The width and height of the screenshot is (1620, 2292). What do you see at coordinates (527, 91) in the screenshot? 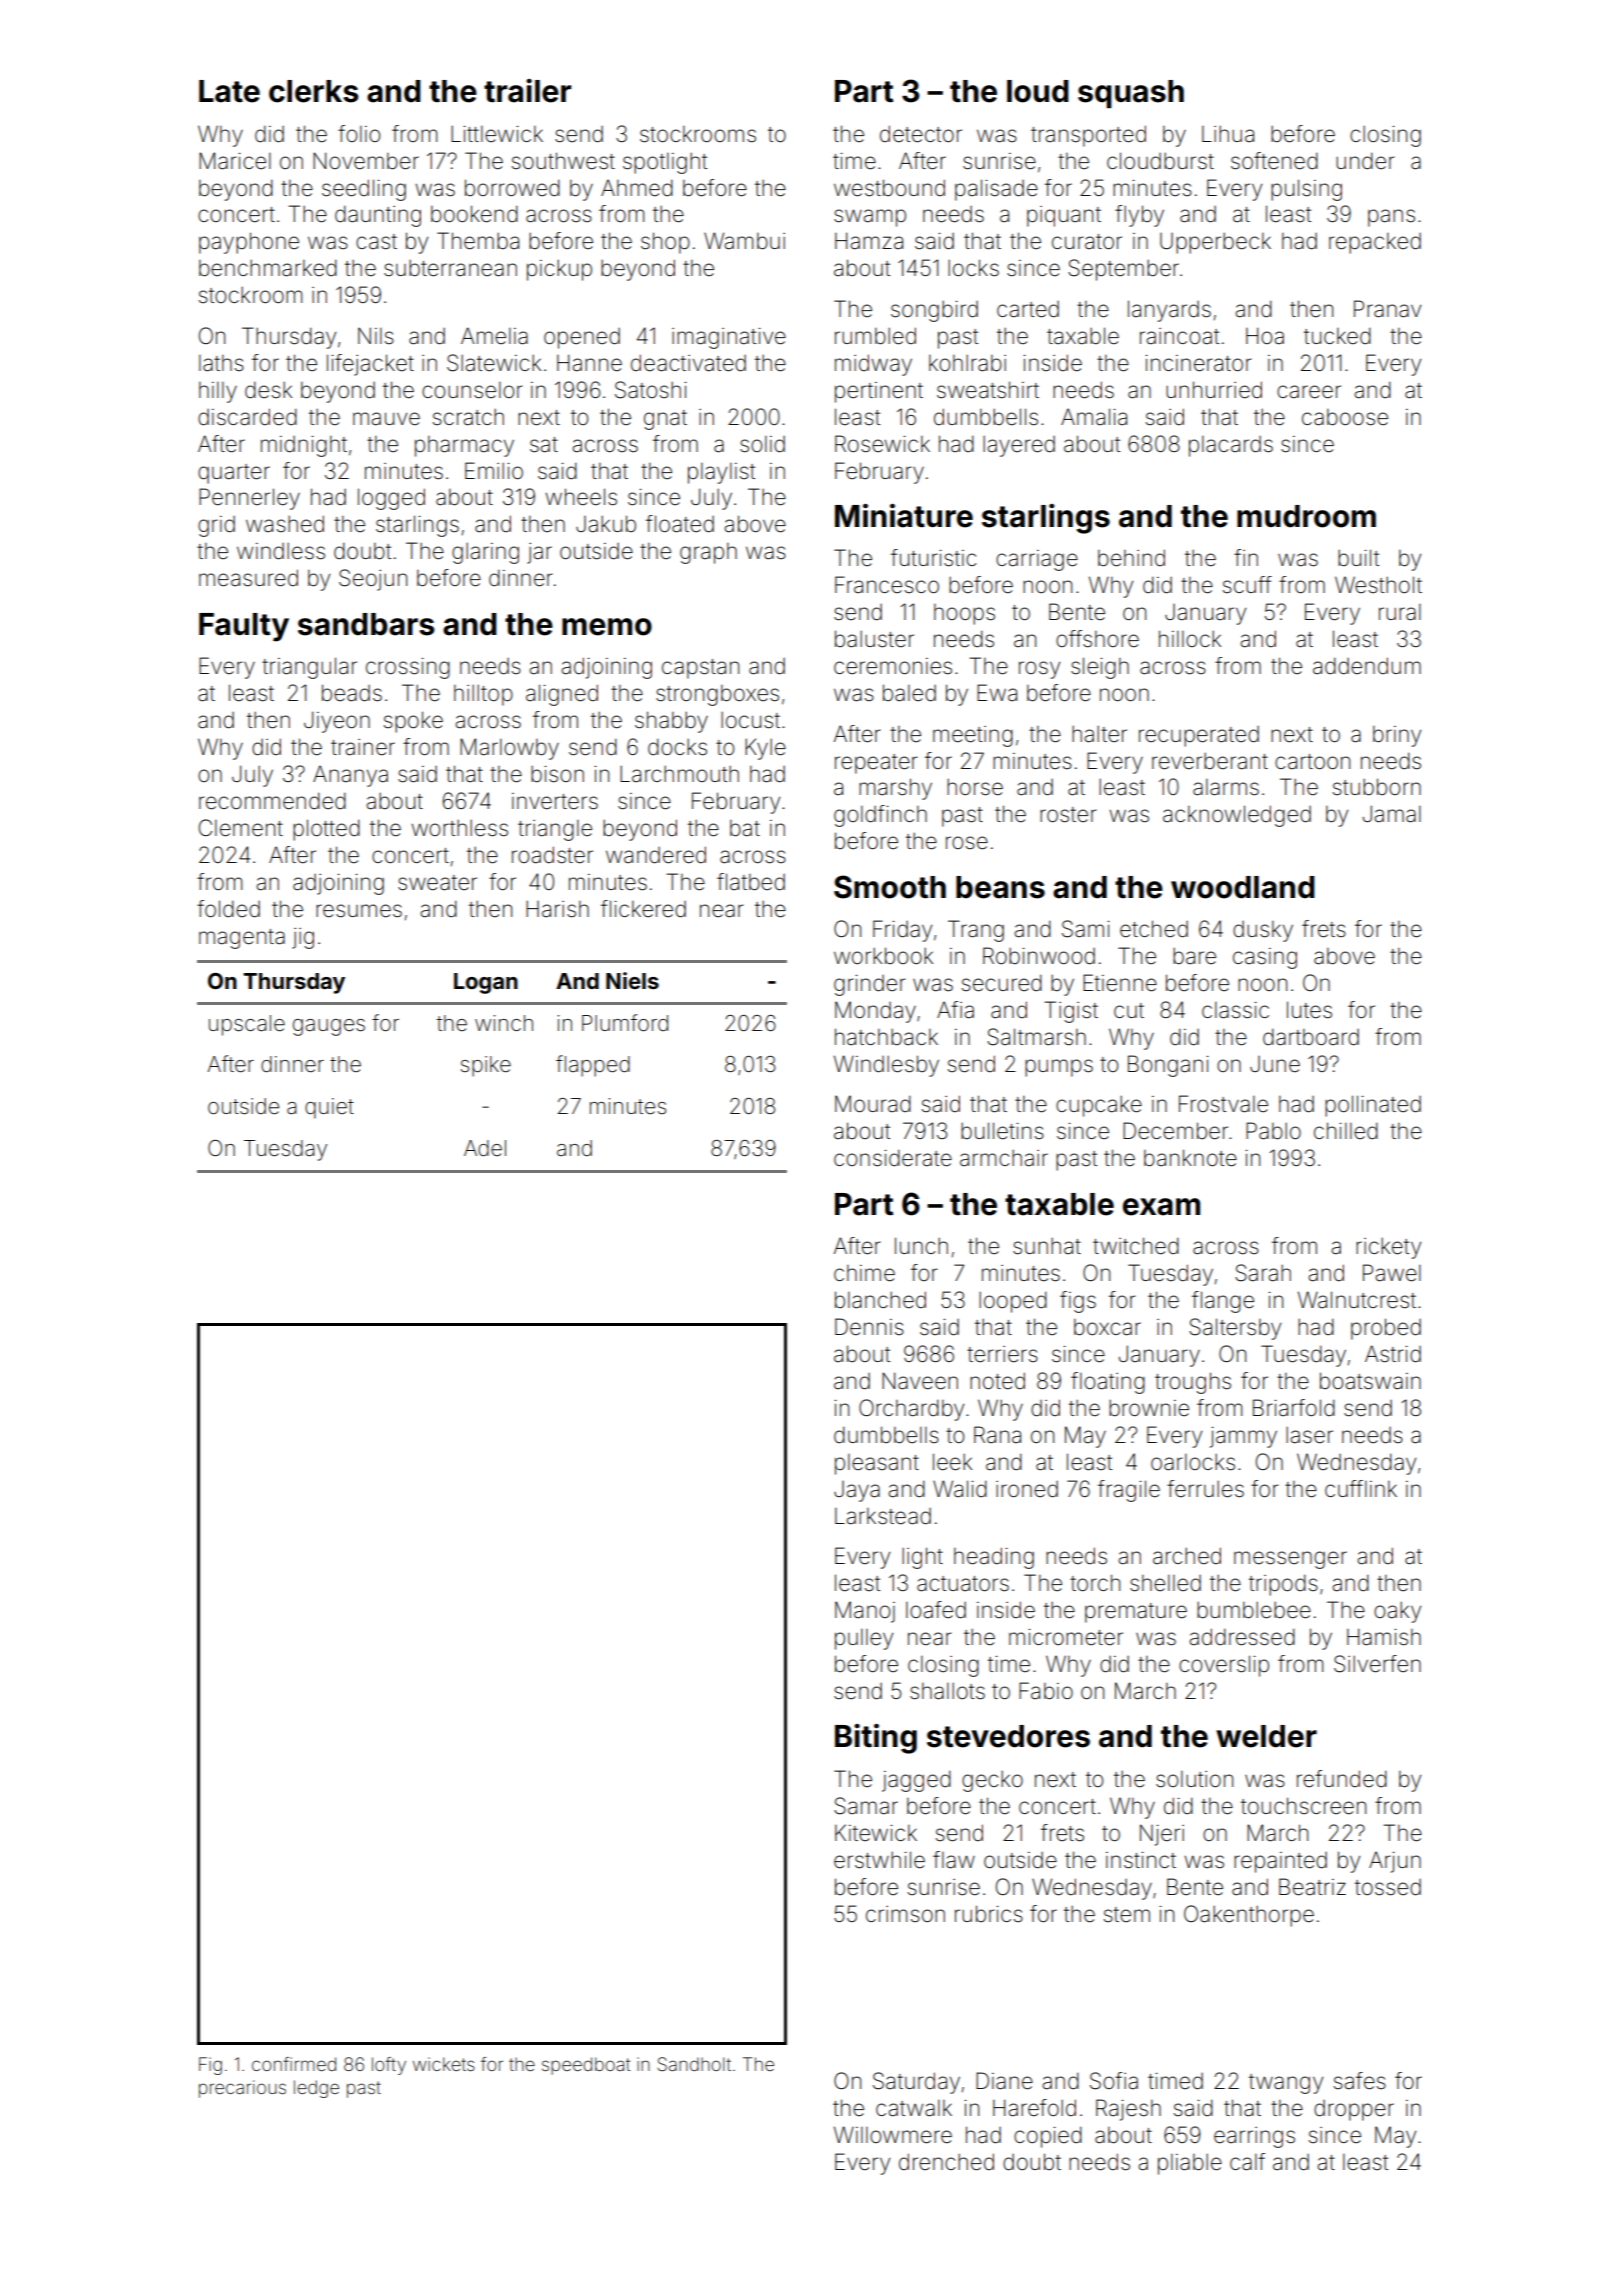
I see `trailer` at bounding box center [527, 91].
